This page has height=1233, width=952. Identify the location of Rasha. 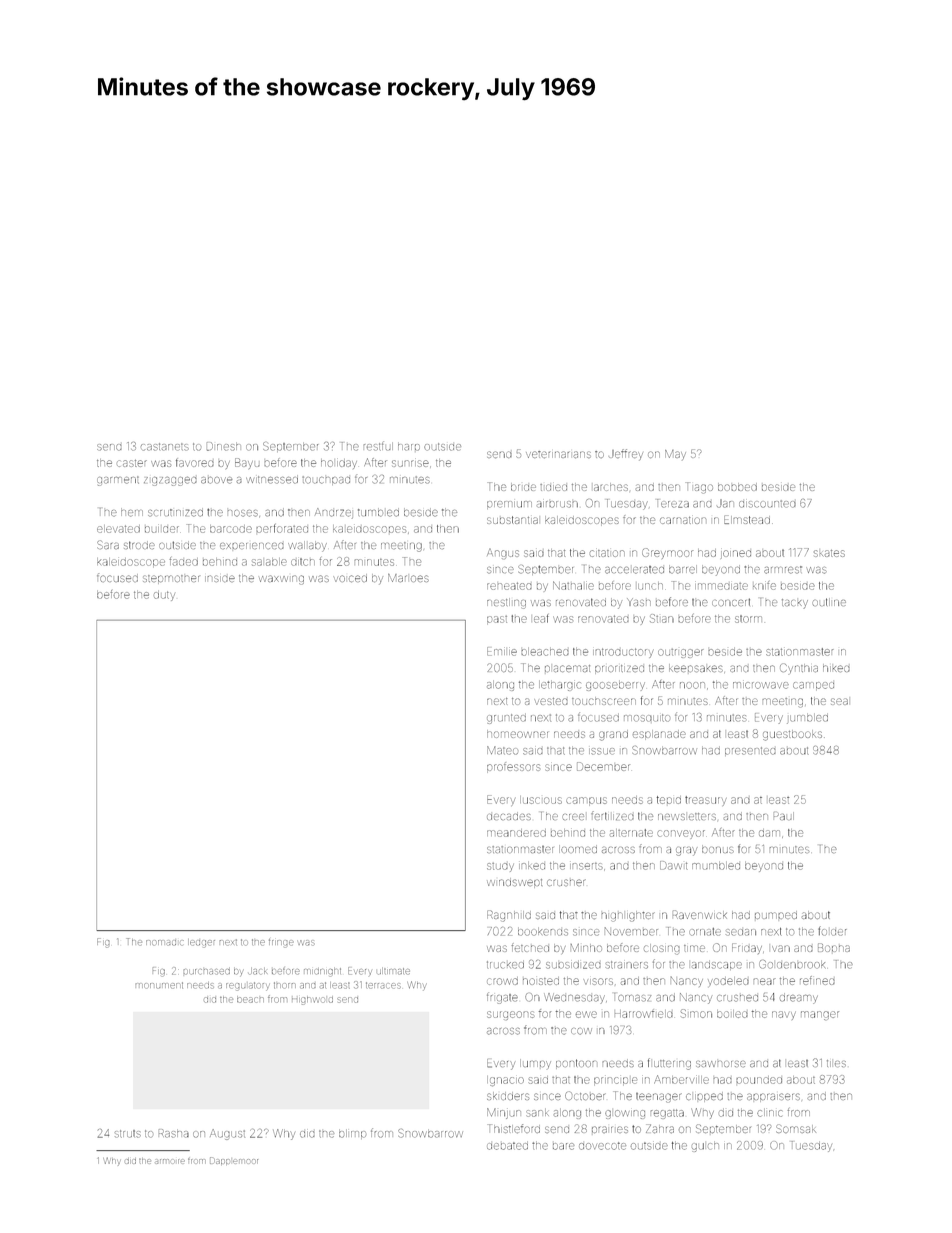
(174, 1133).
